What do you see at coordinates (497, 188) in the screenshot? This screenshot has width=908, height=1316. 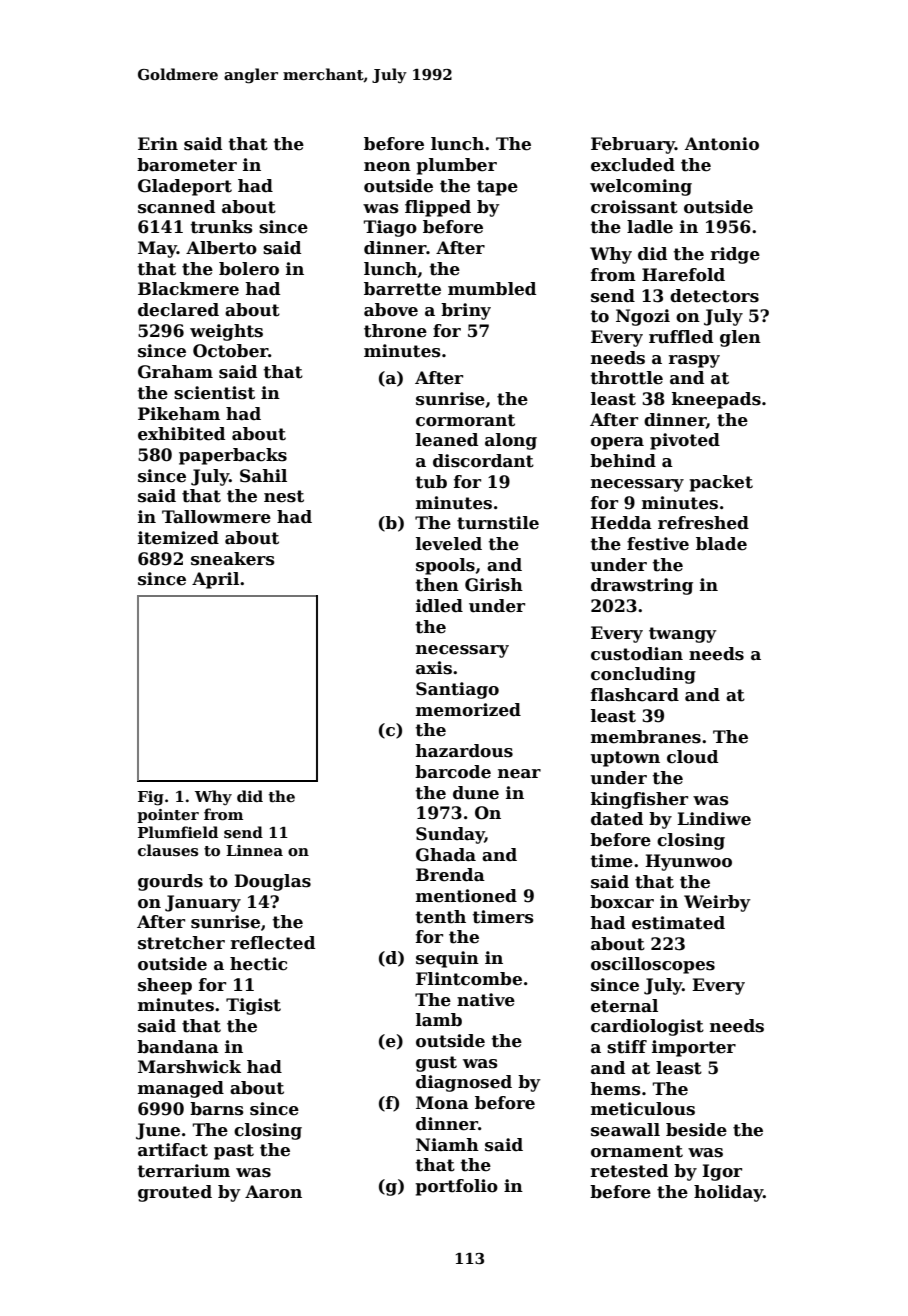 I see `tape` at bounding box center [497, 188].
